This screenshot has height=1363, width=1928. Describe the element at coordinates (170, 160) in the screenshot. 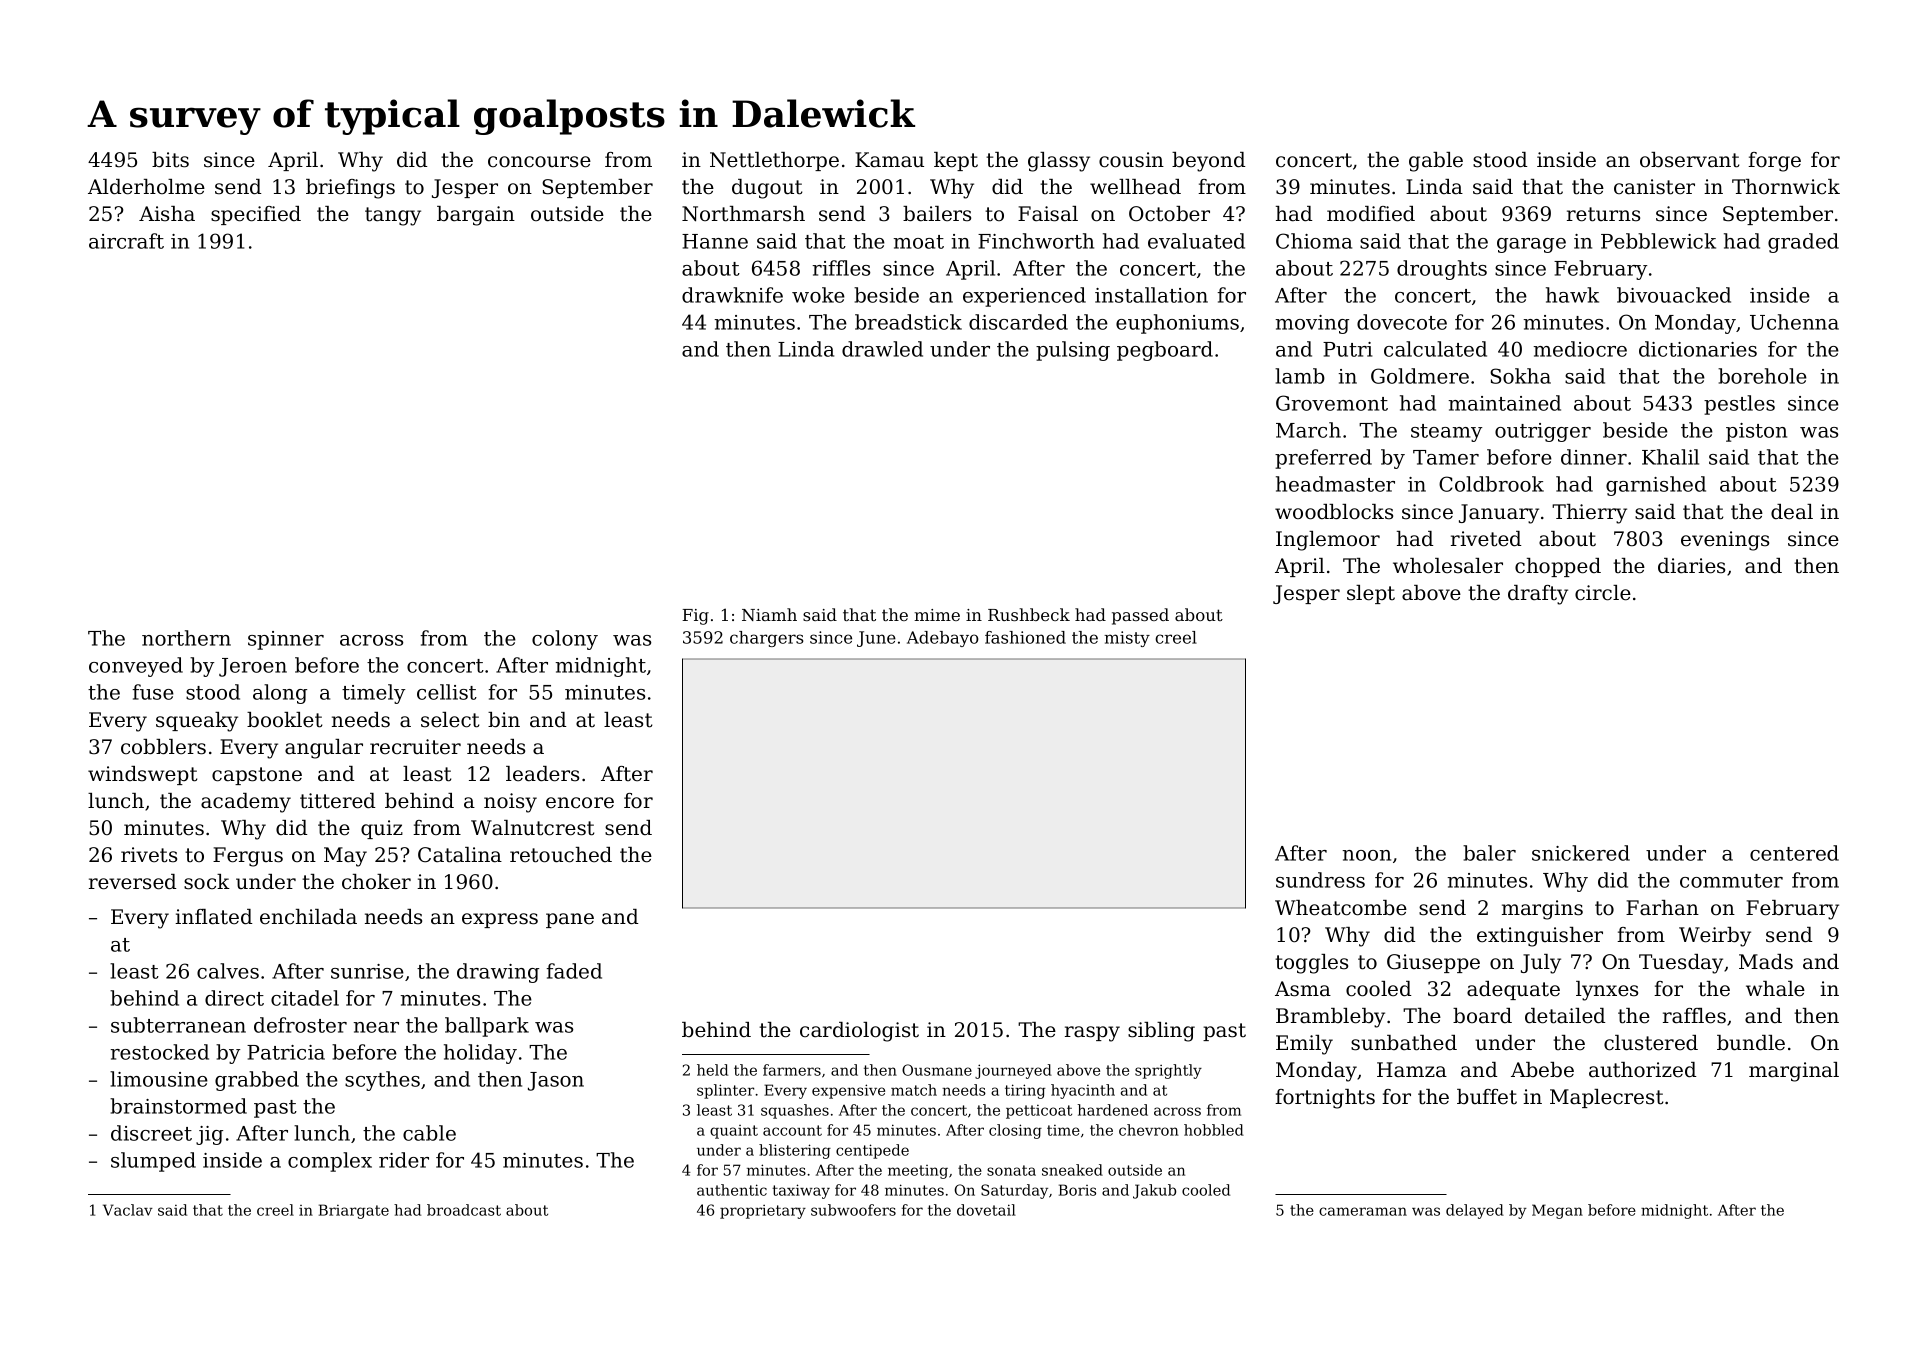

I see `bits` at that location.
